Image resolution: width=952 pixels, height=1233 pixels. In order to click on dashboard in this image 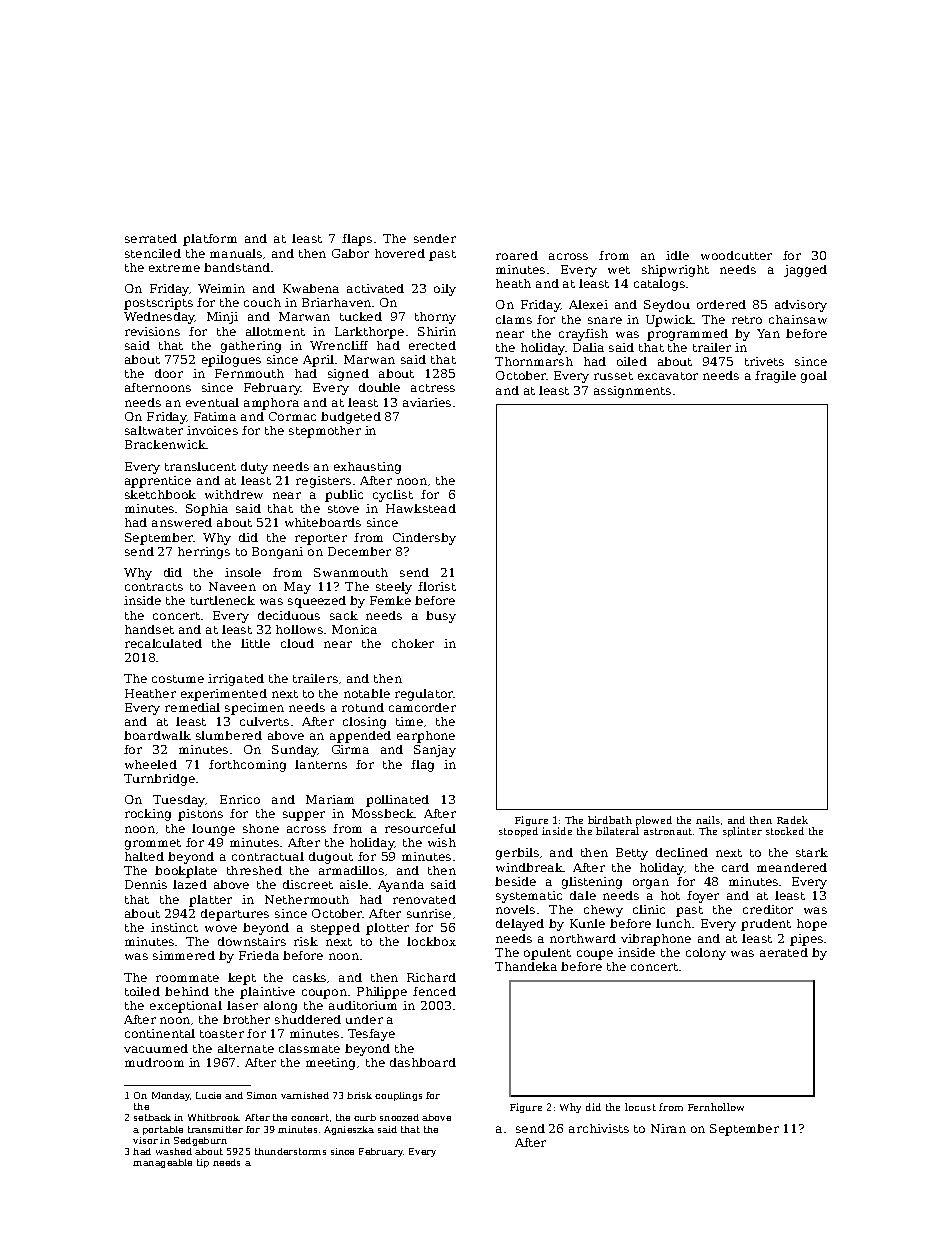, I will do `click(423, 1062)`.
